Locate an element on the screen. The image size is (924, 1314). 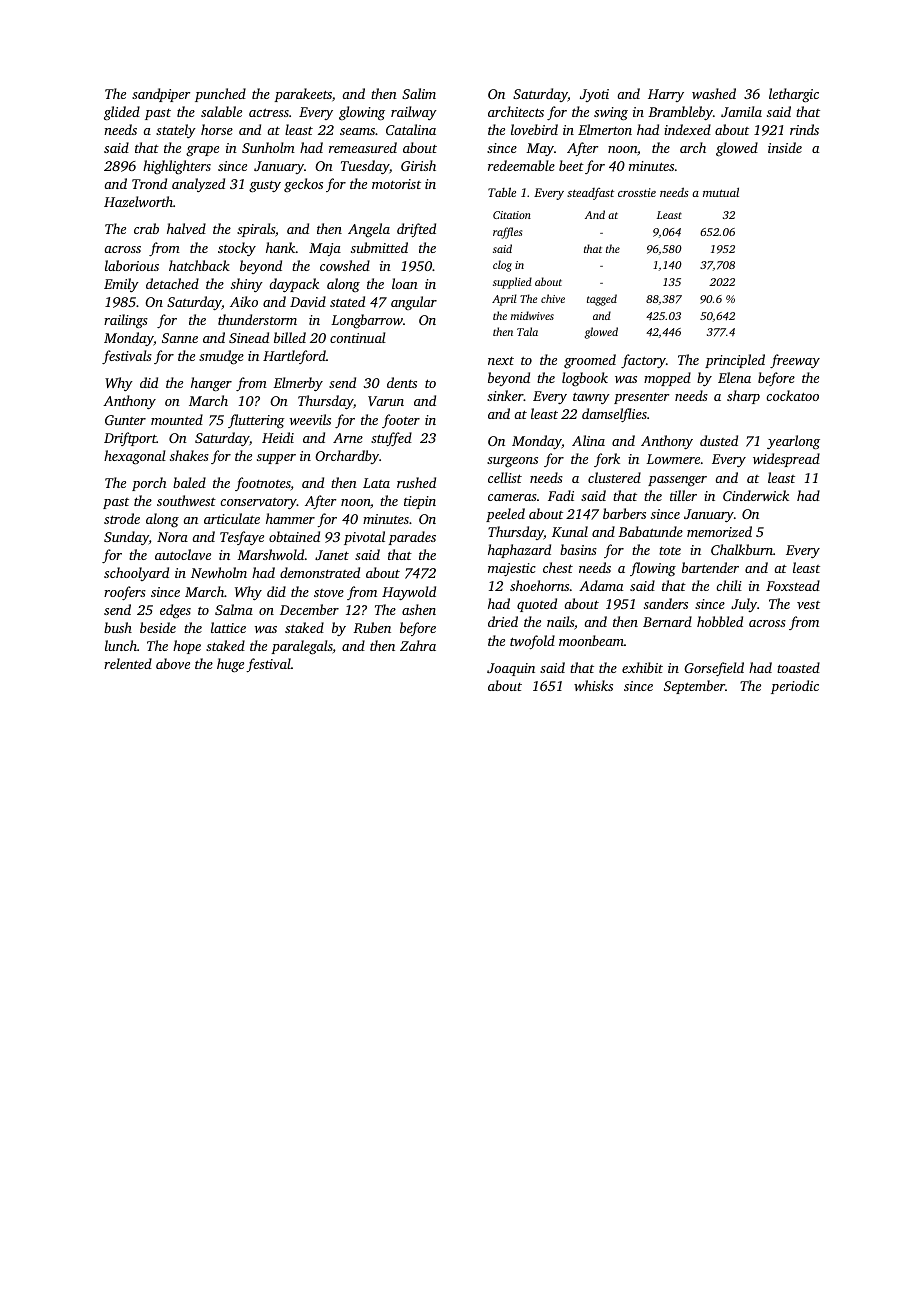
glided is located at coordinates (122, 113).
